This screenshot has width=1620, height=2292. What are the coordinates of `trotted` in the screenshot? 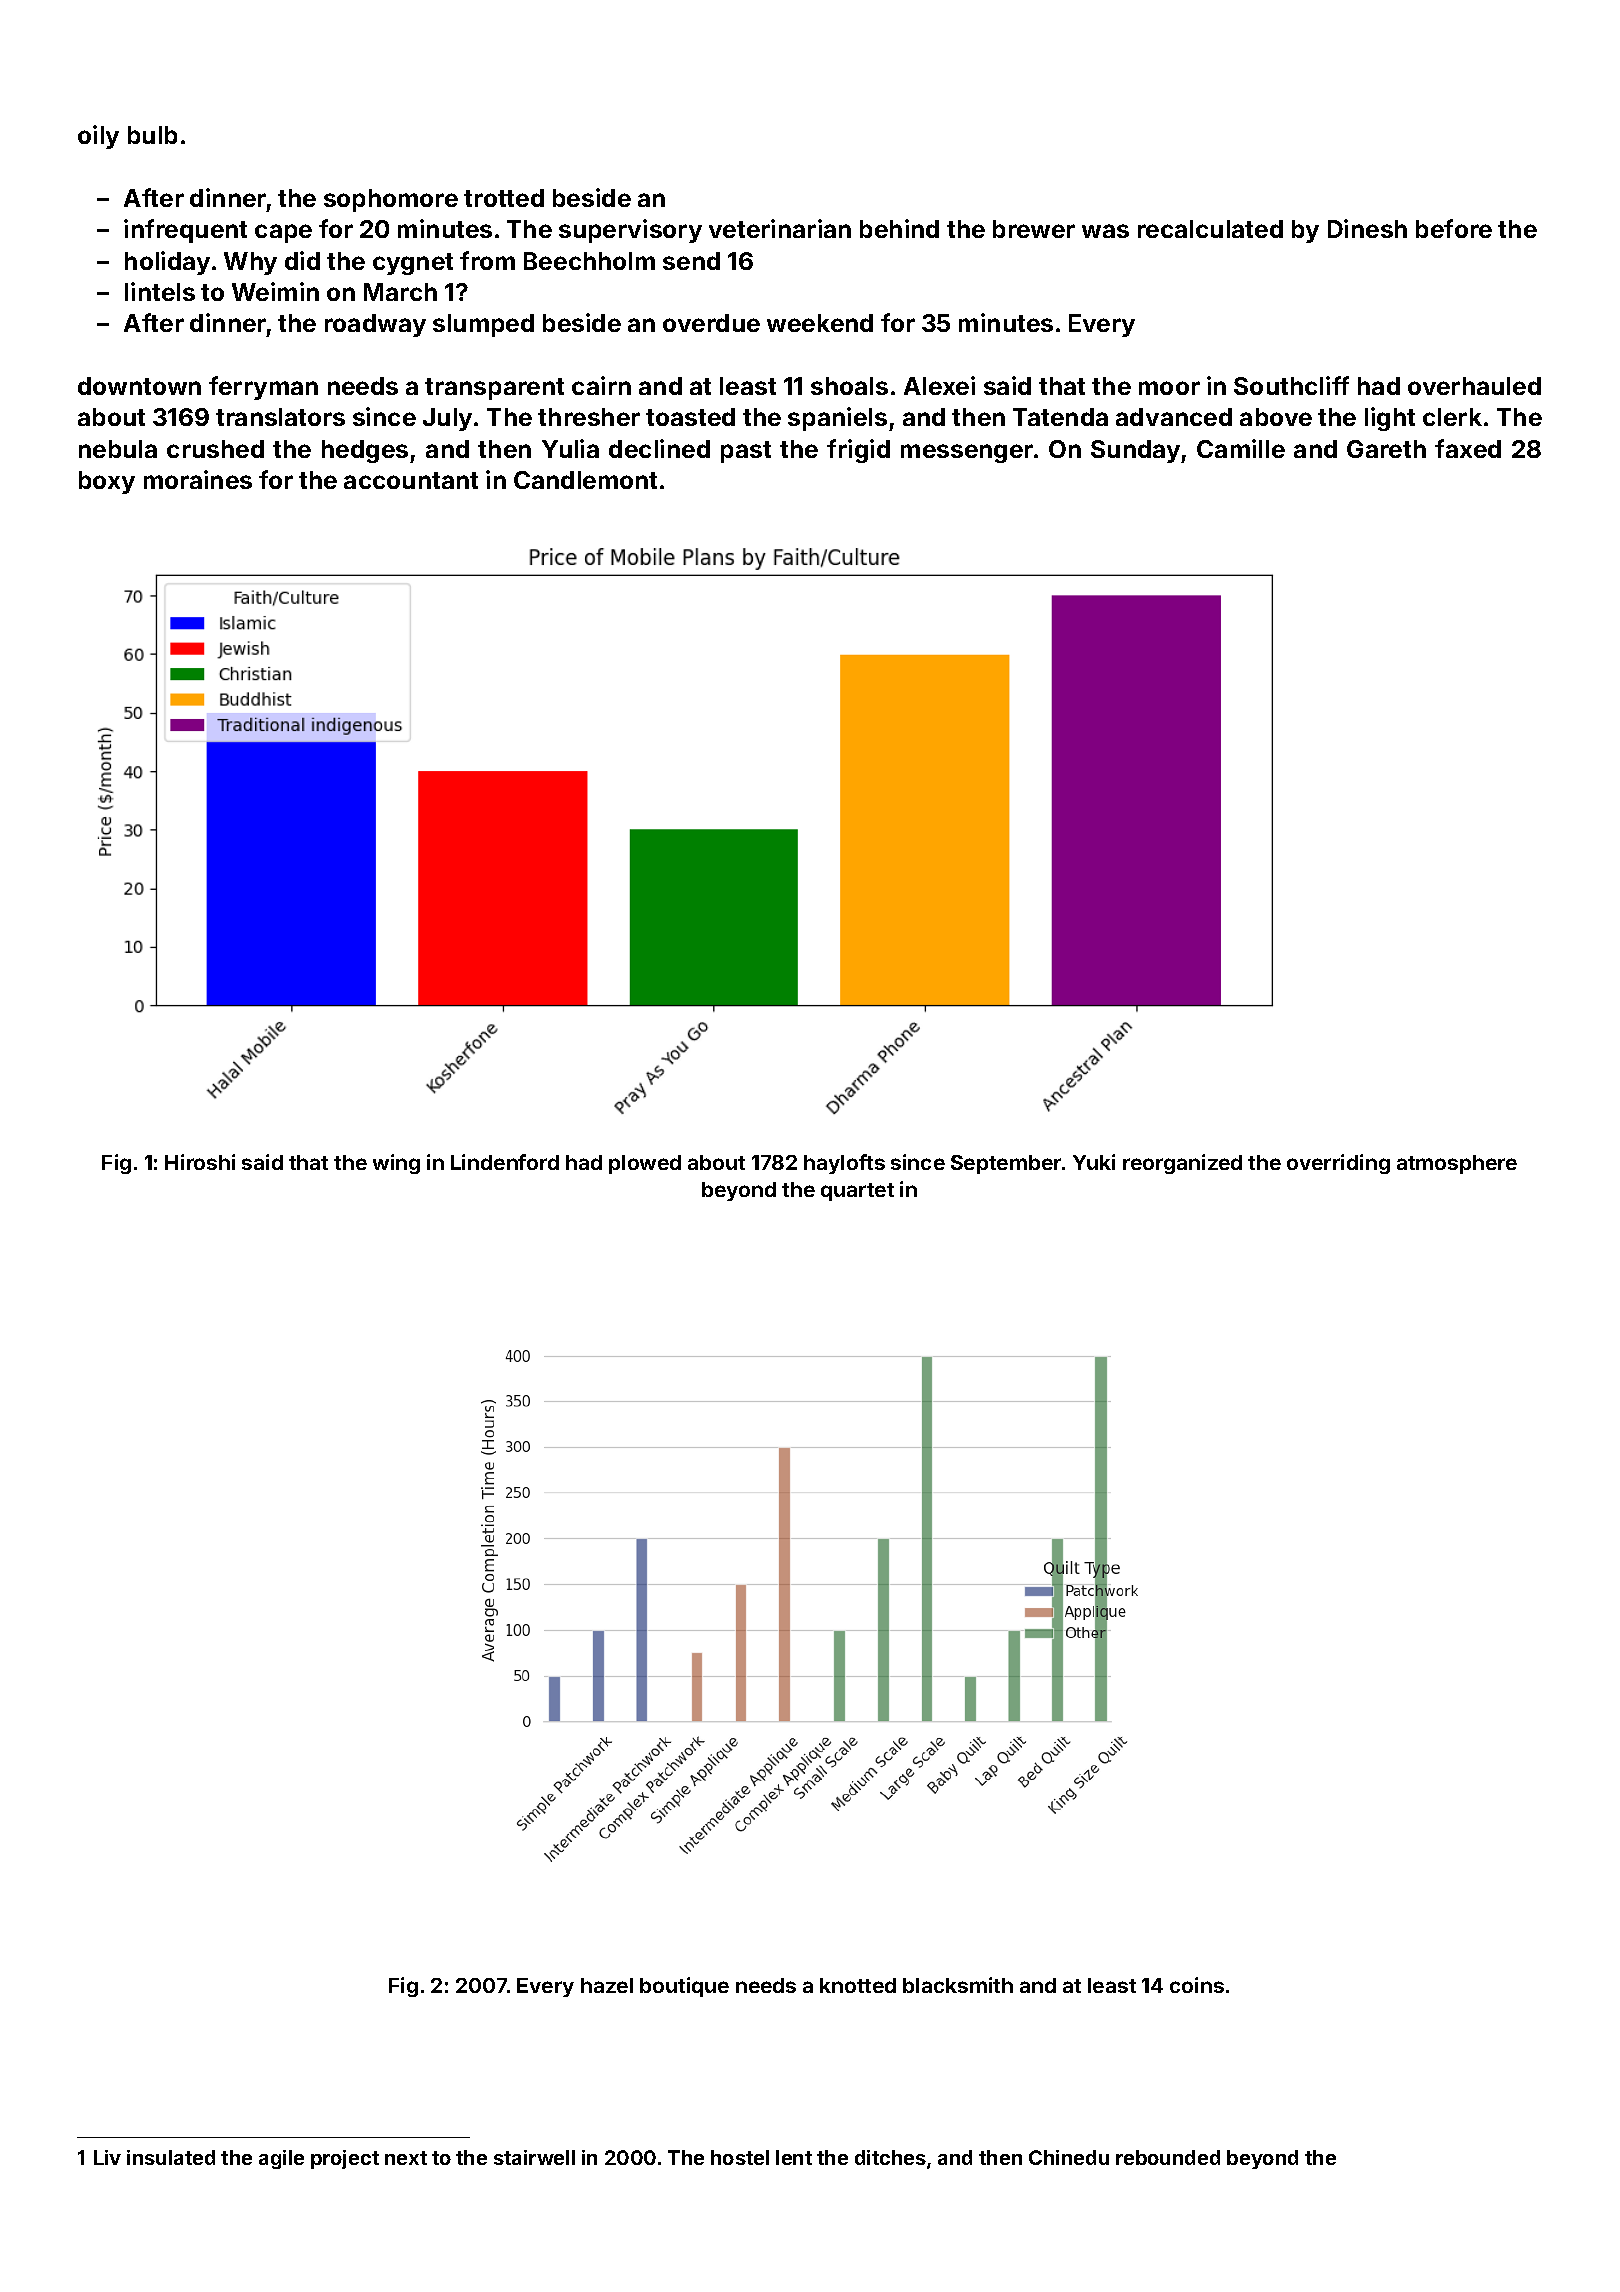 It's located at (504, 198).
